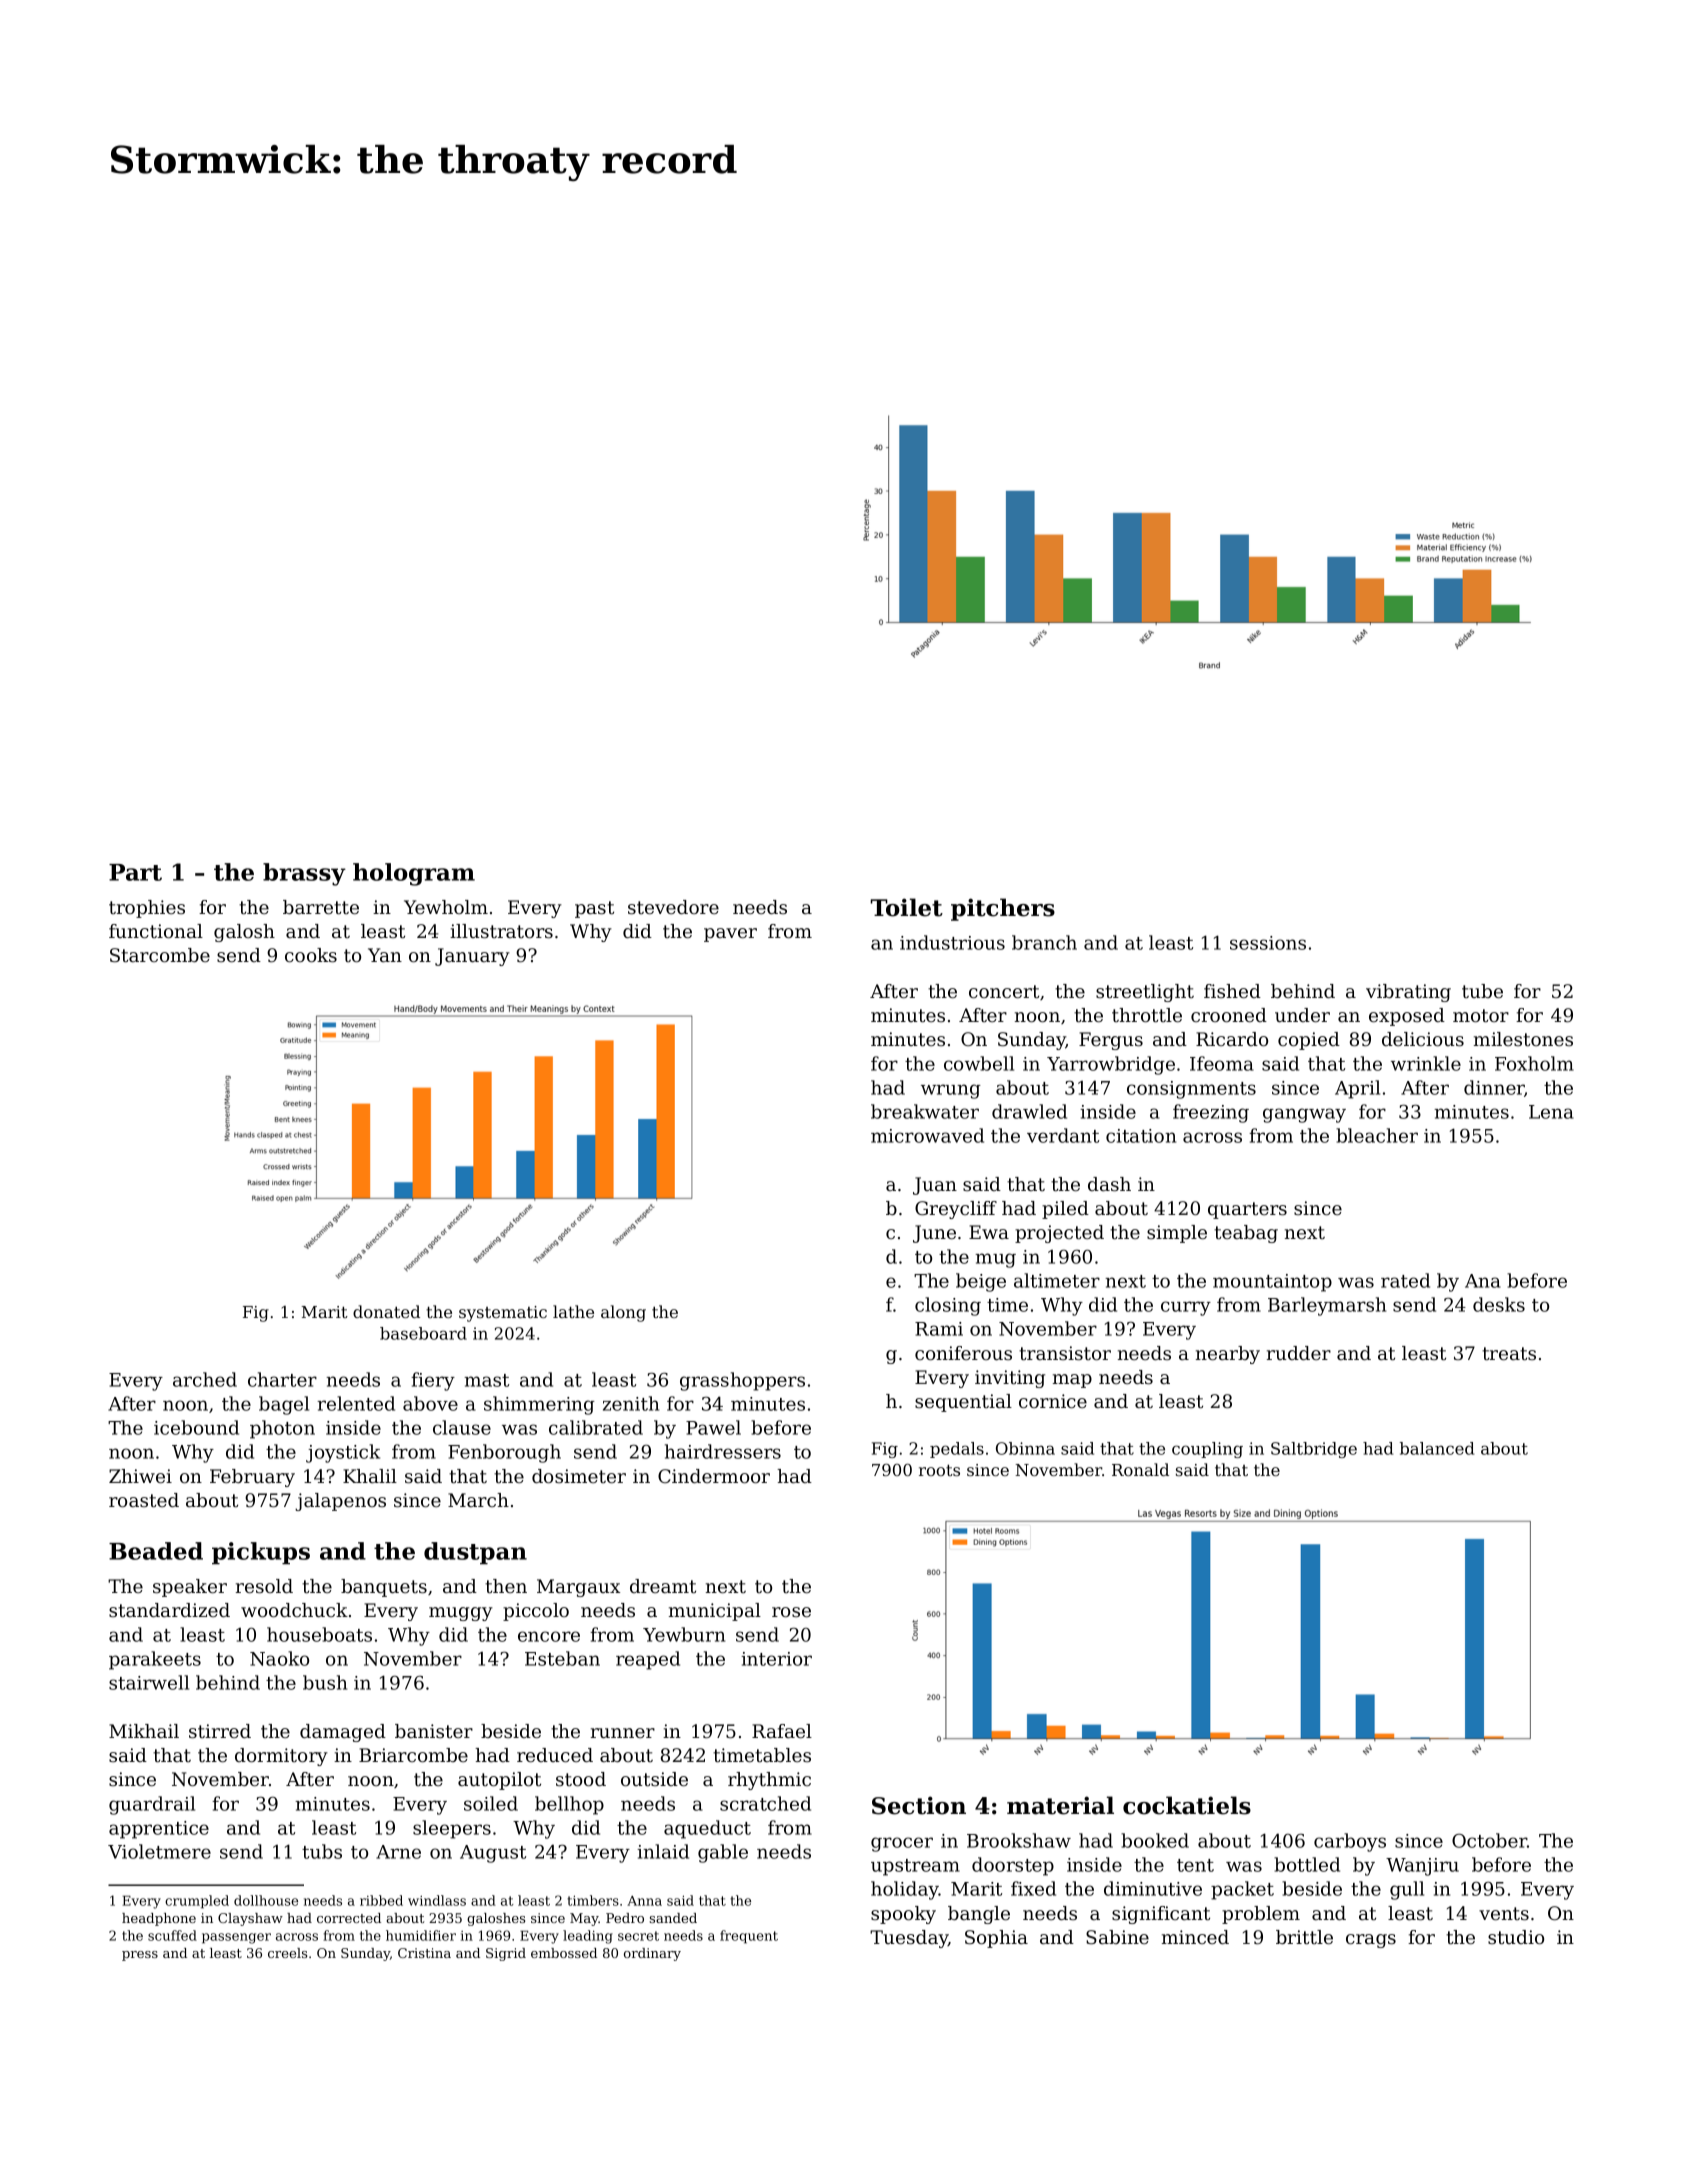 The height and width of the page is (2178, 1683). I want to click on beige, so click(981, 1282).
